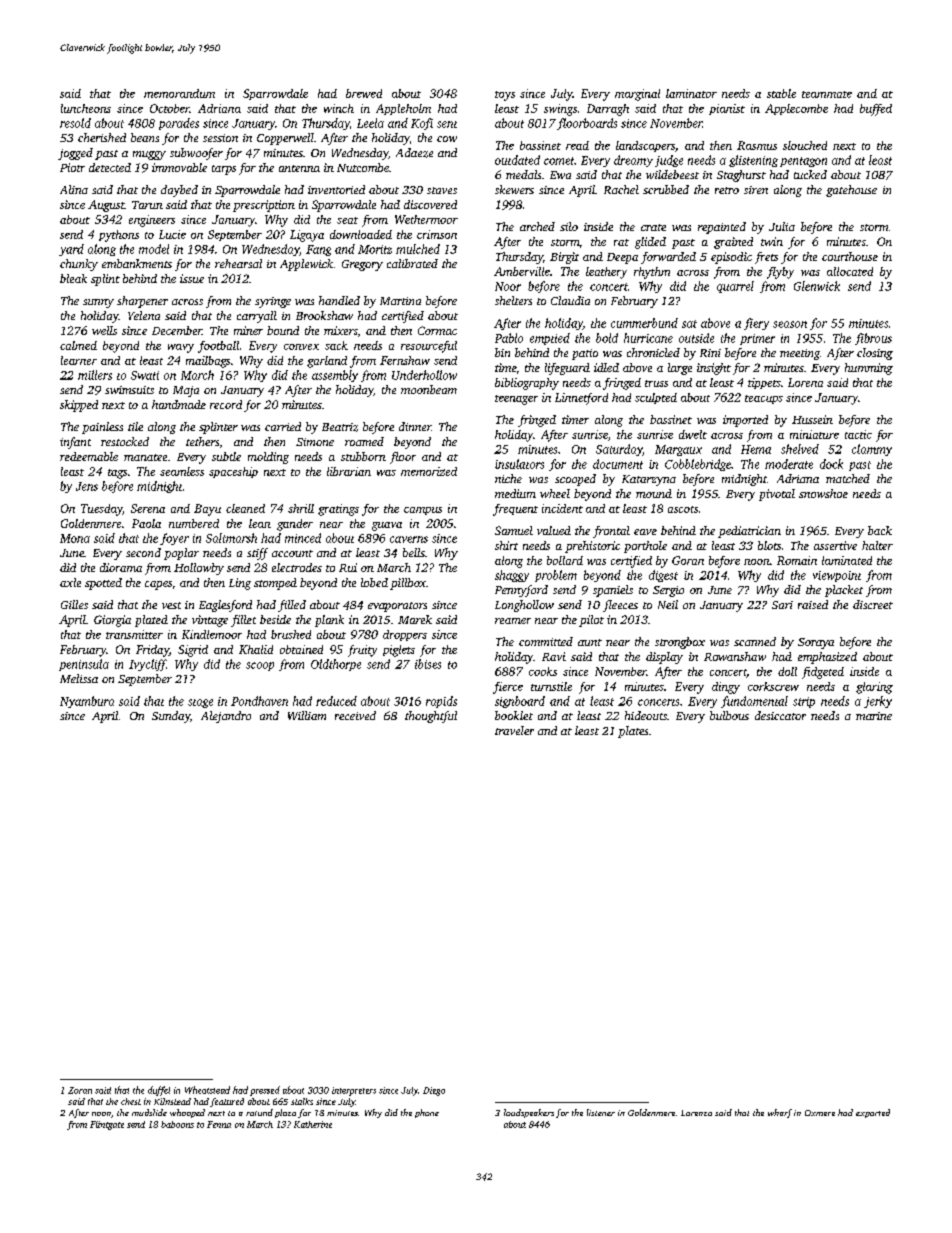  I want to click on mudslide, so click(149, 1112).
